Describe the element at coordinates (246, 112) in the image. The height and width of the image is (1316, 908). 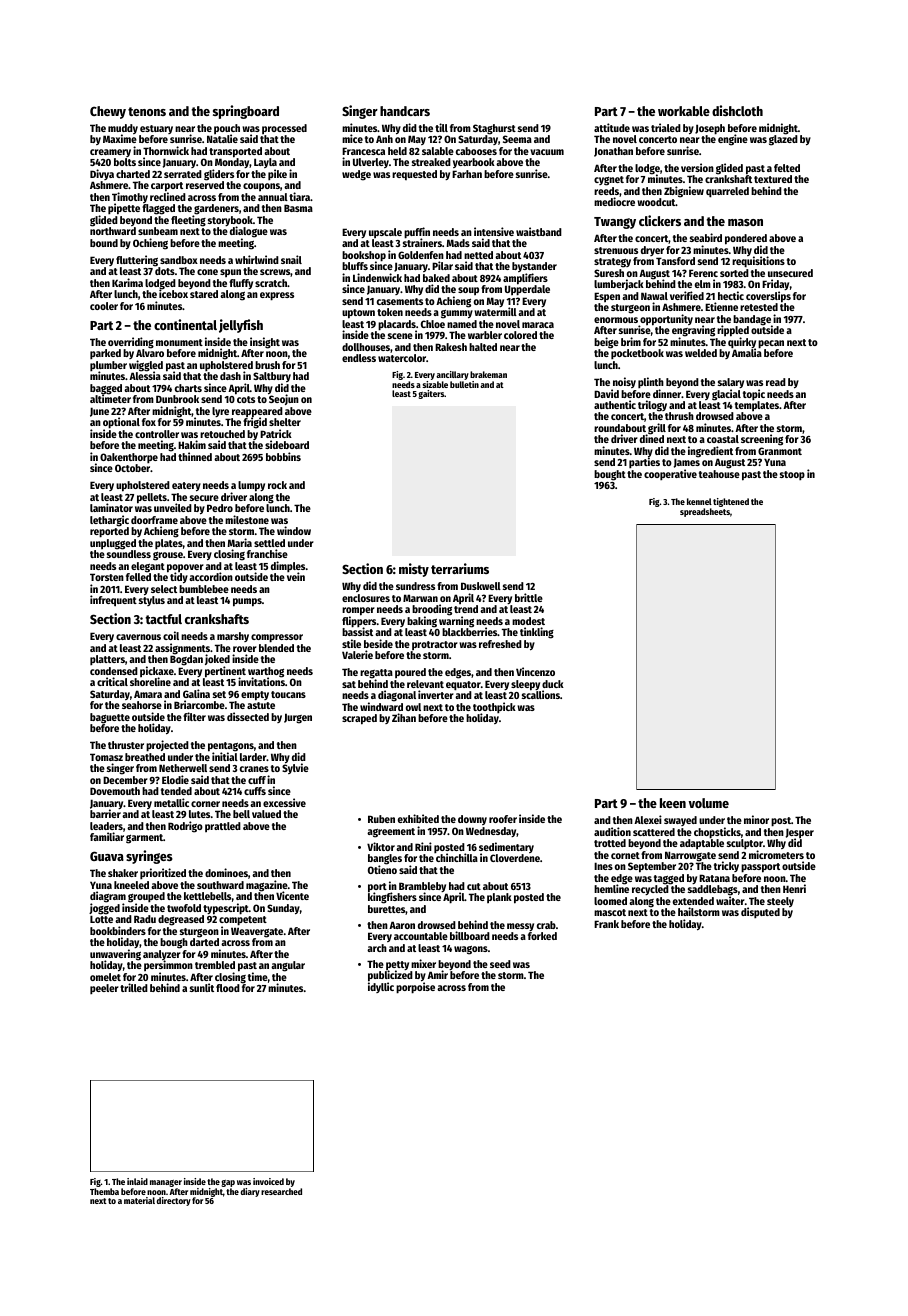
I see `springboard` at that location.
